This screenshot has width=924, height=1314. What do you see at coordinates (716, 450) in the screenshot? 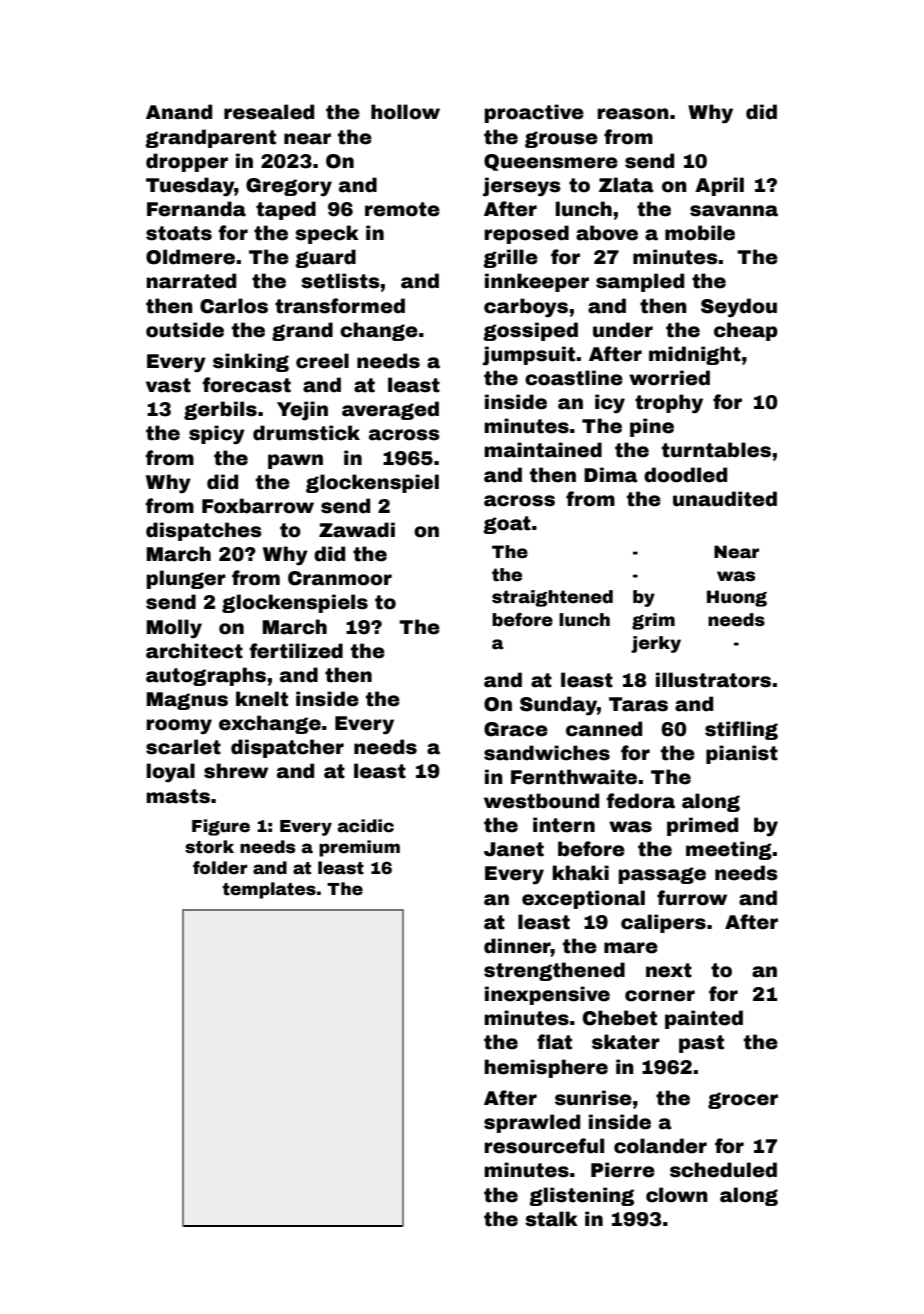
I see `turntables` at bounding box center [716, 450].
